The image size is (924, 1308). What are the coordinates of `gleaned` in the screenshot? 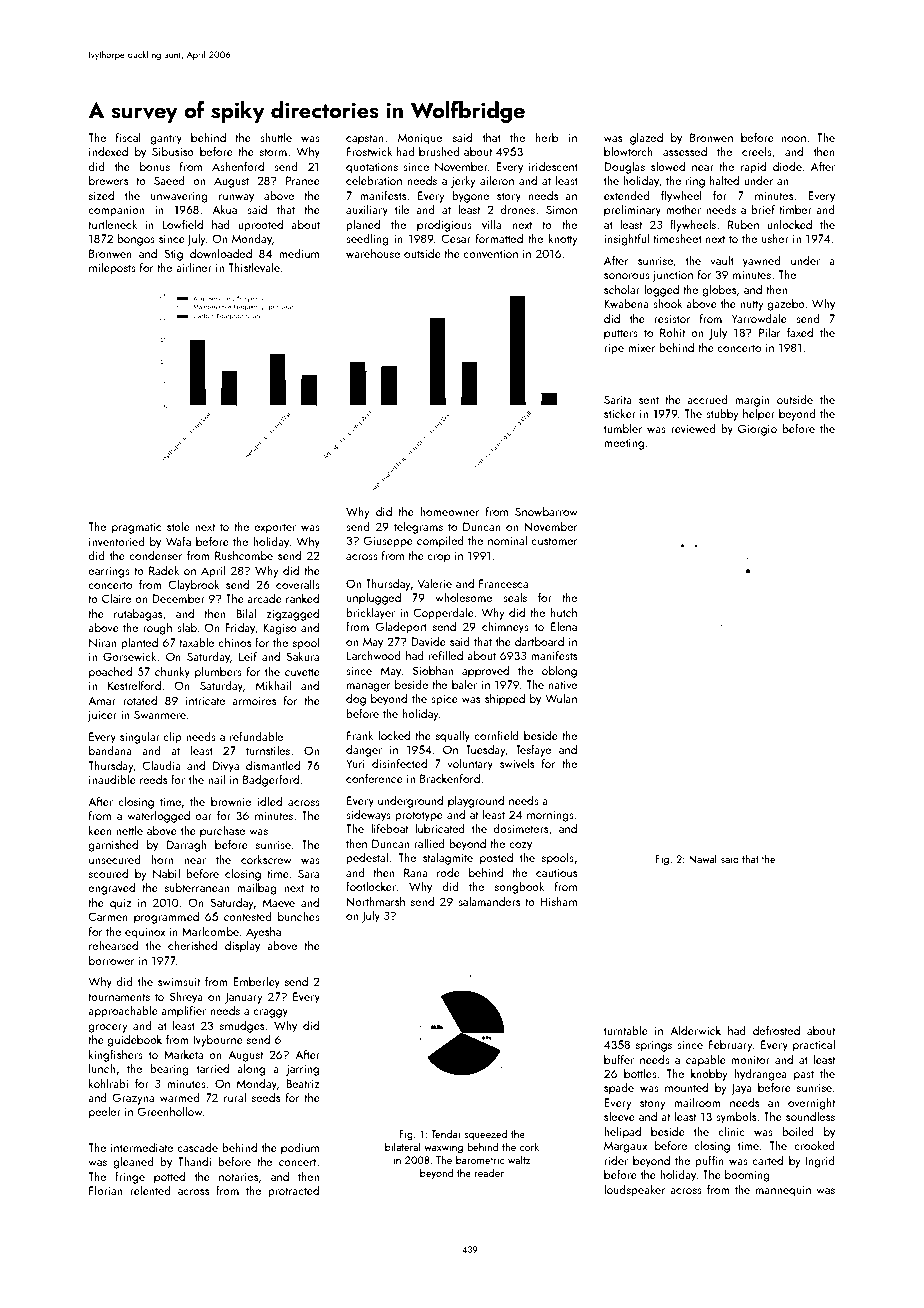 It's located at (133, 1162).
